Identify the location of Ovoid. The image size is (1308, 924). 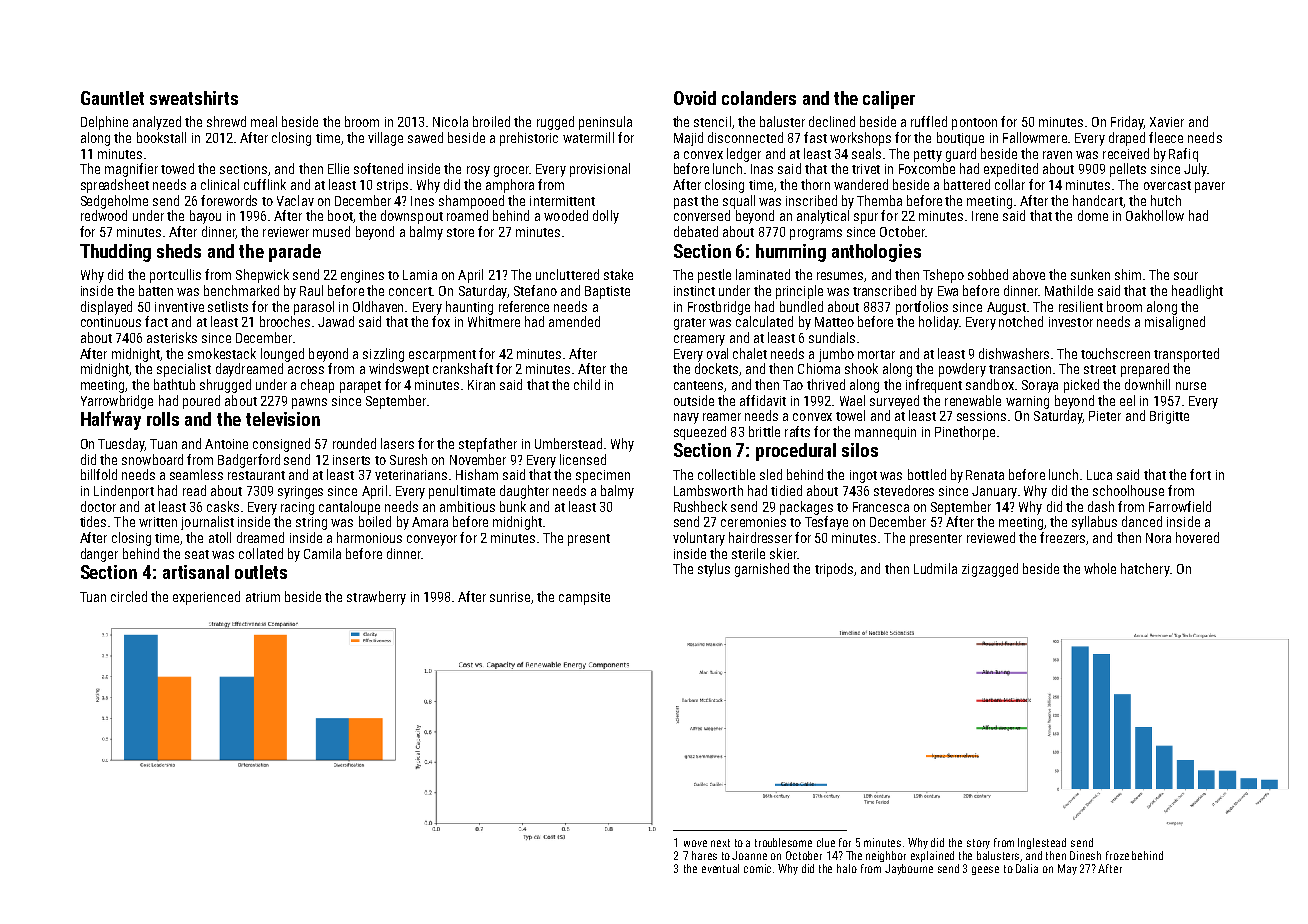
(695, 98).
